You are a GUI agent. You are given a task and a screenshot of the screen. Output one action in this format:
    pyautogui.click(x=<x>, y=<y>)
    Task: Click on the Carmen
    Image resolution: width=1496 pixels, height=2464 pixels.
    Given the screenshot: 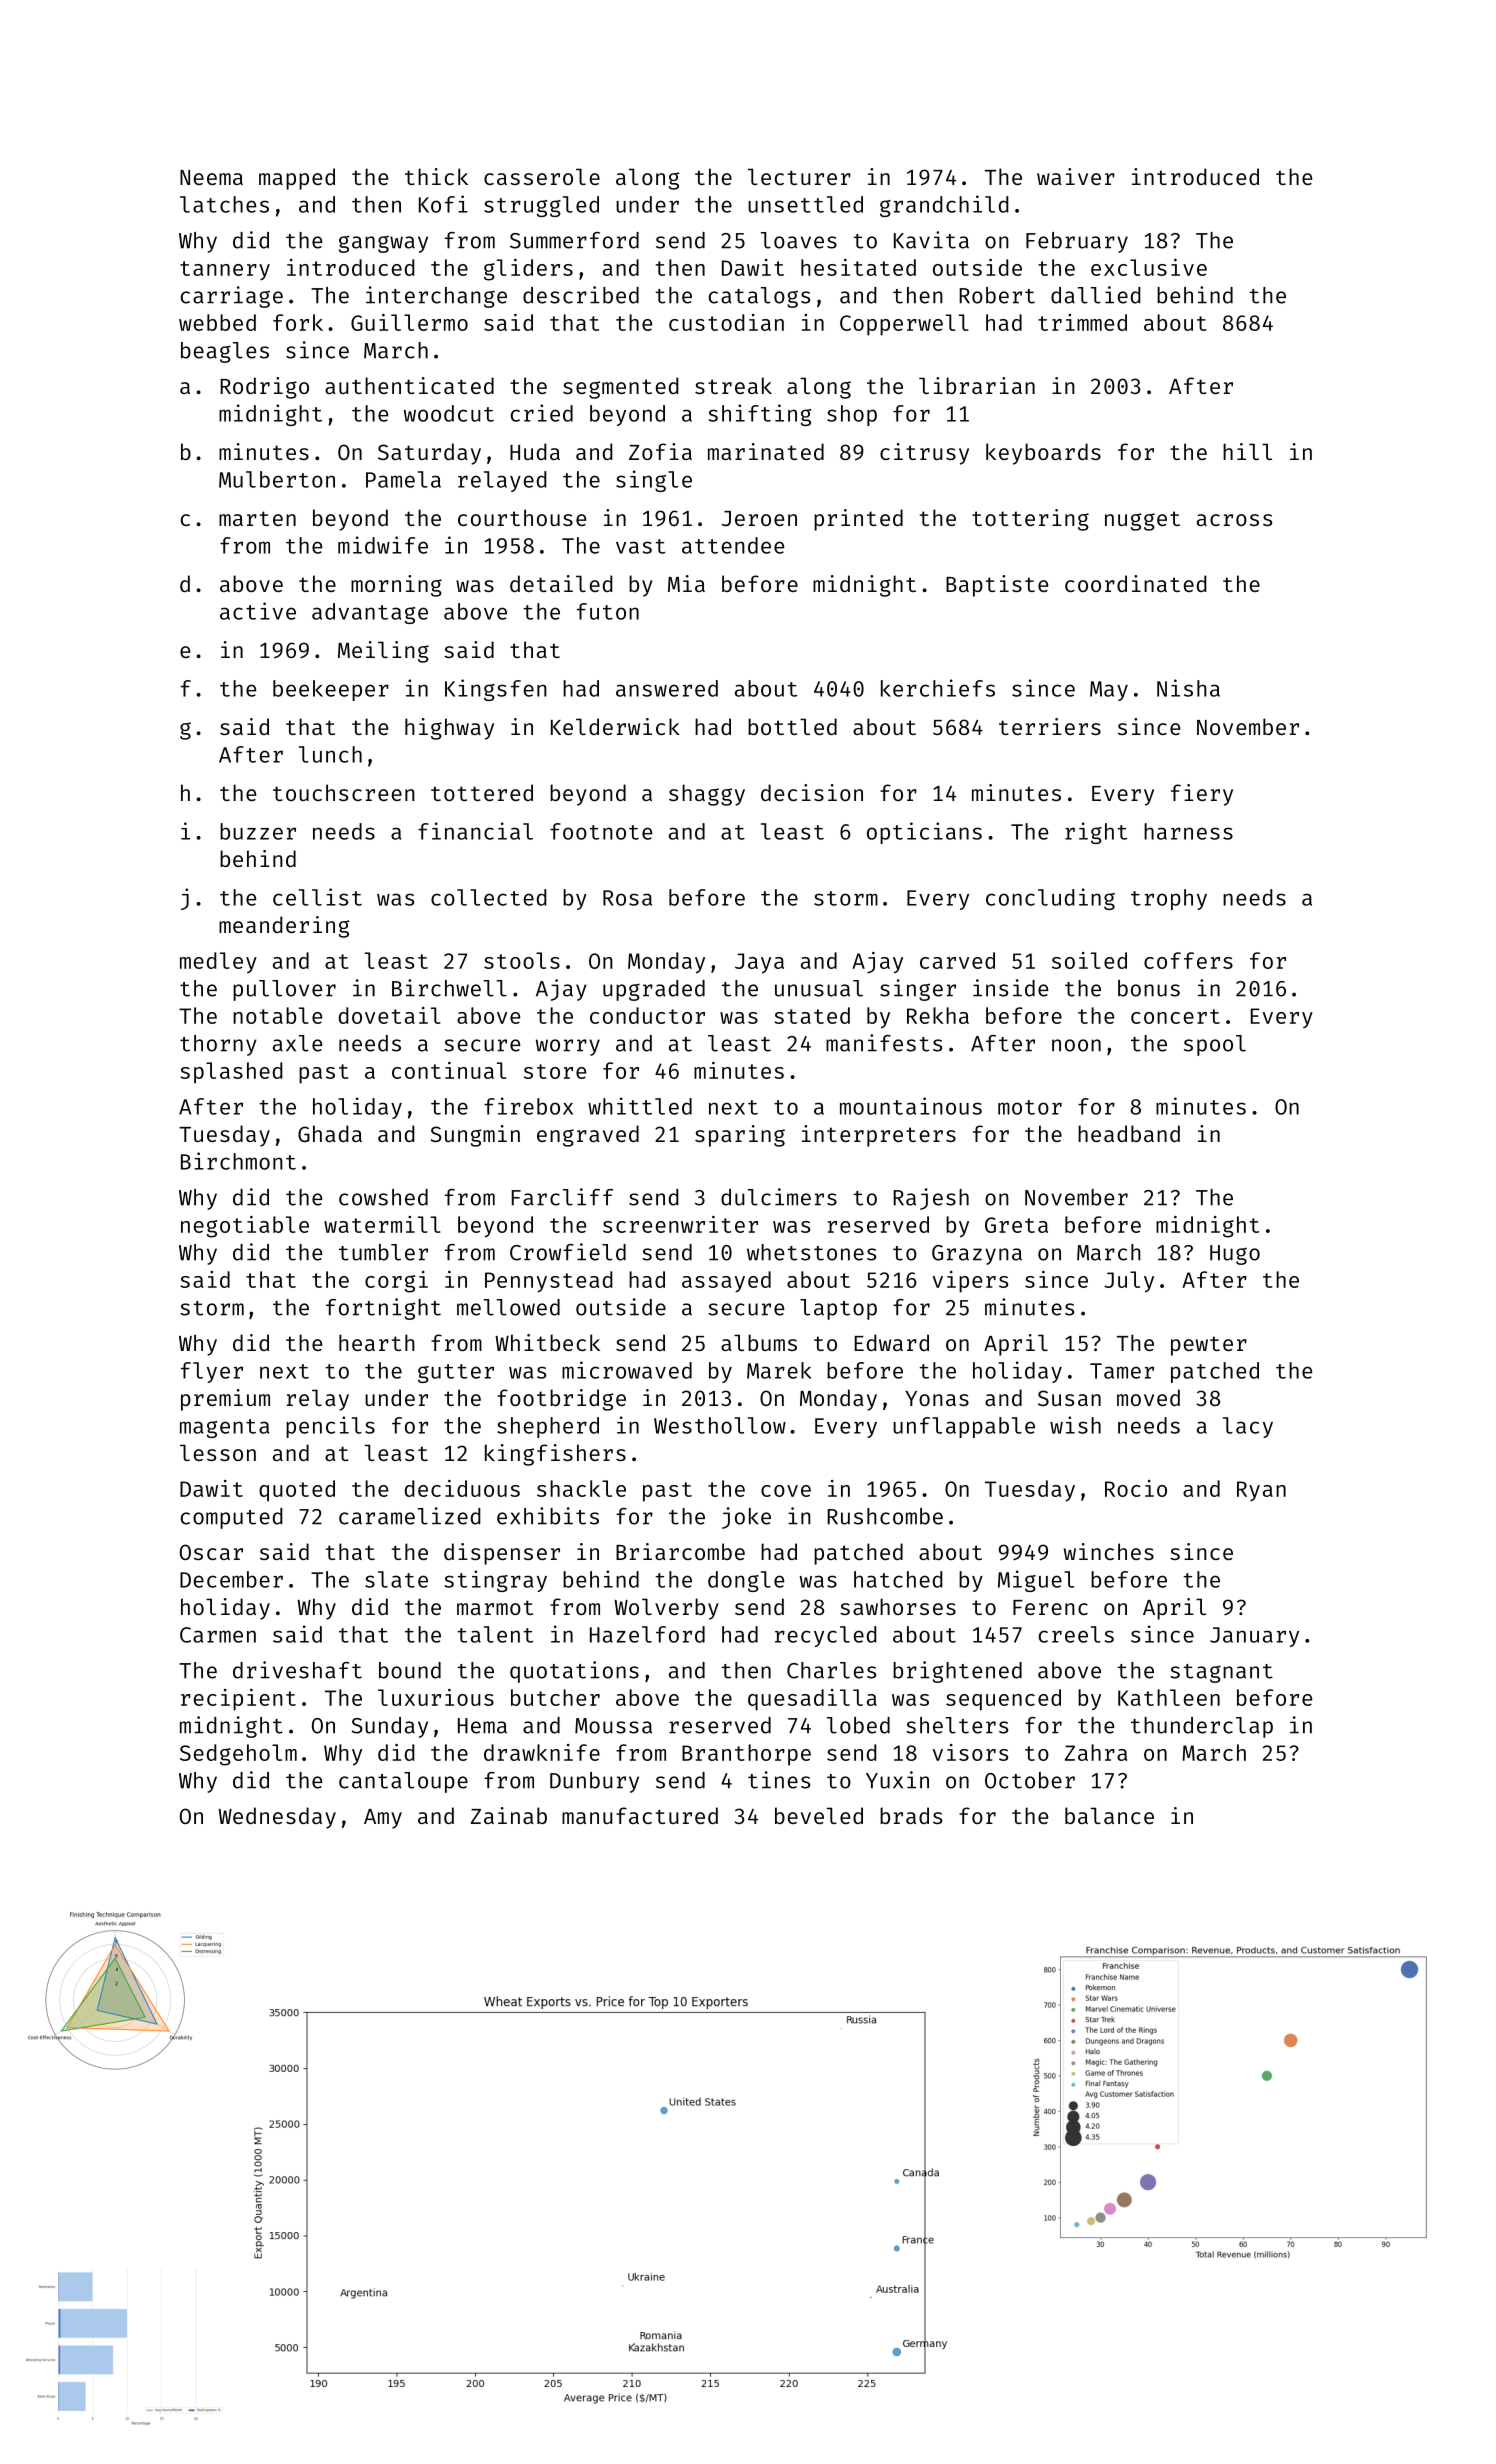 What is the action you would take?
    pyautogui.click(x=218, y=1635)
